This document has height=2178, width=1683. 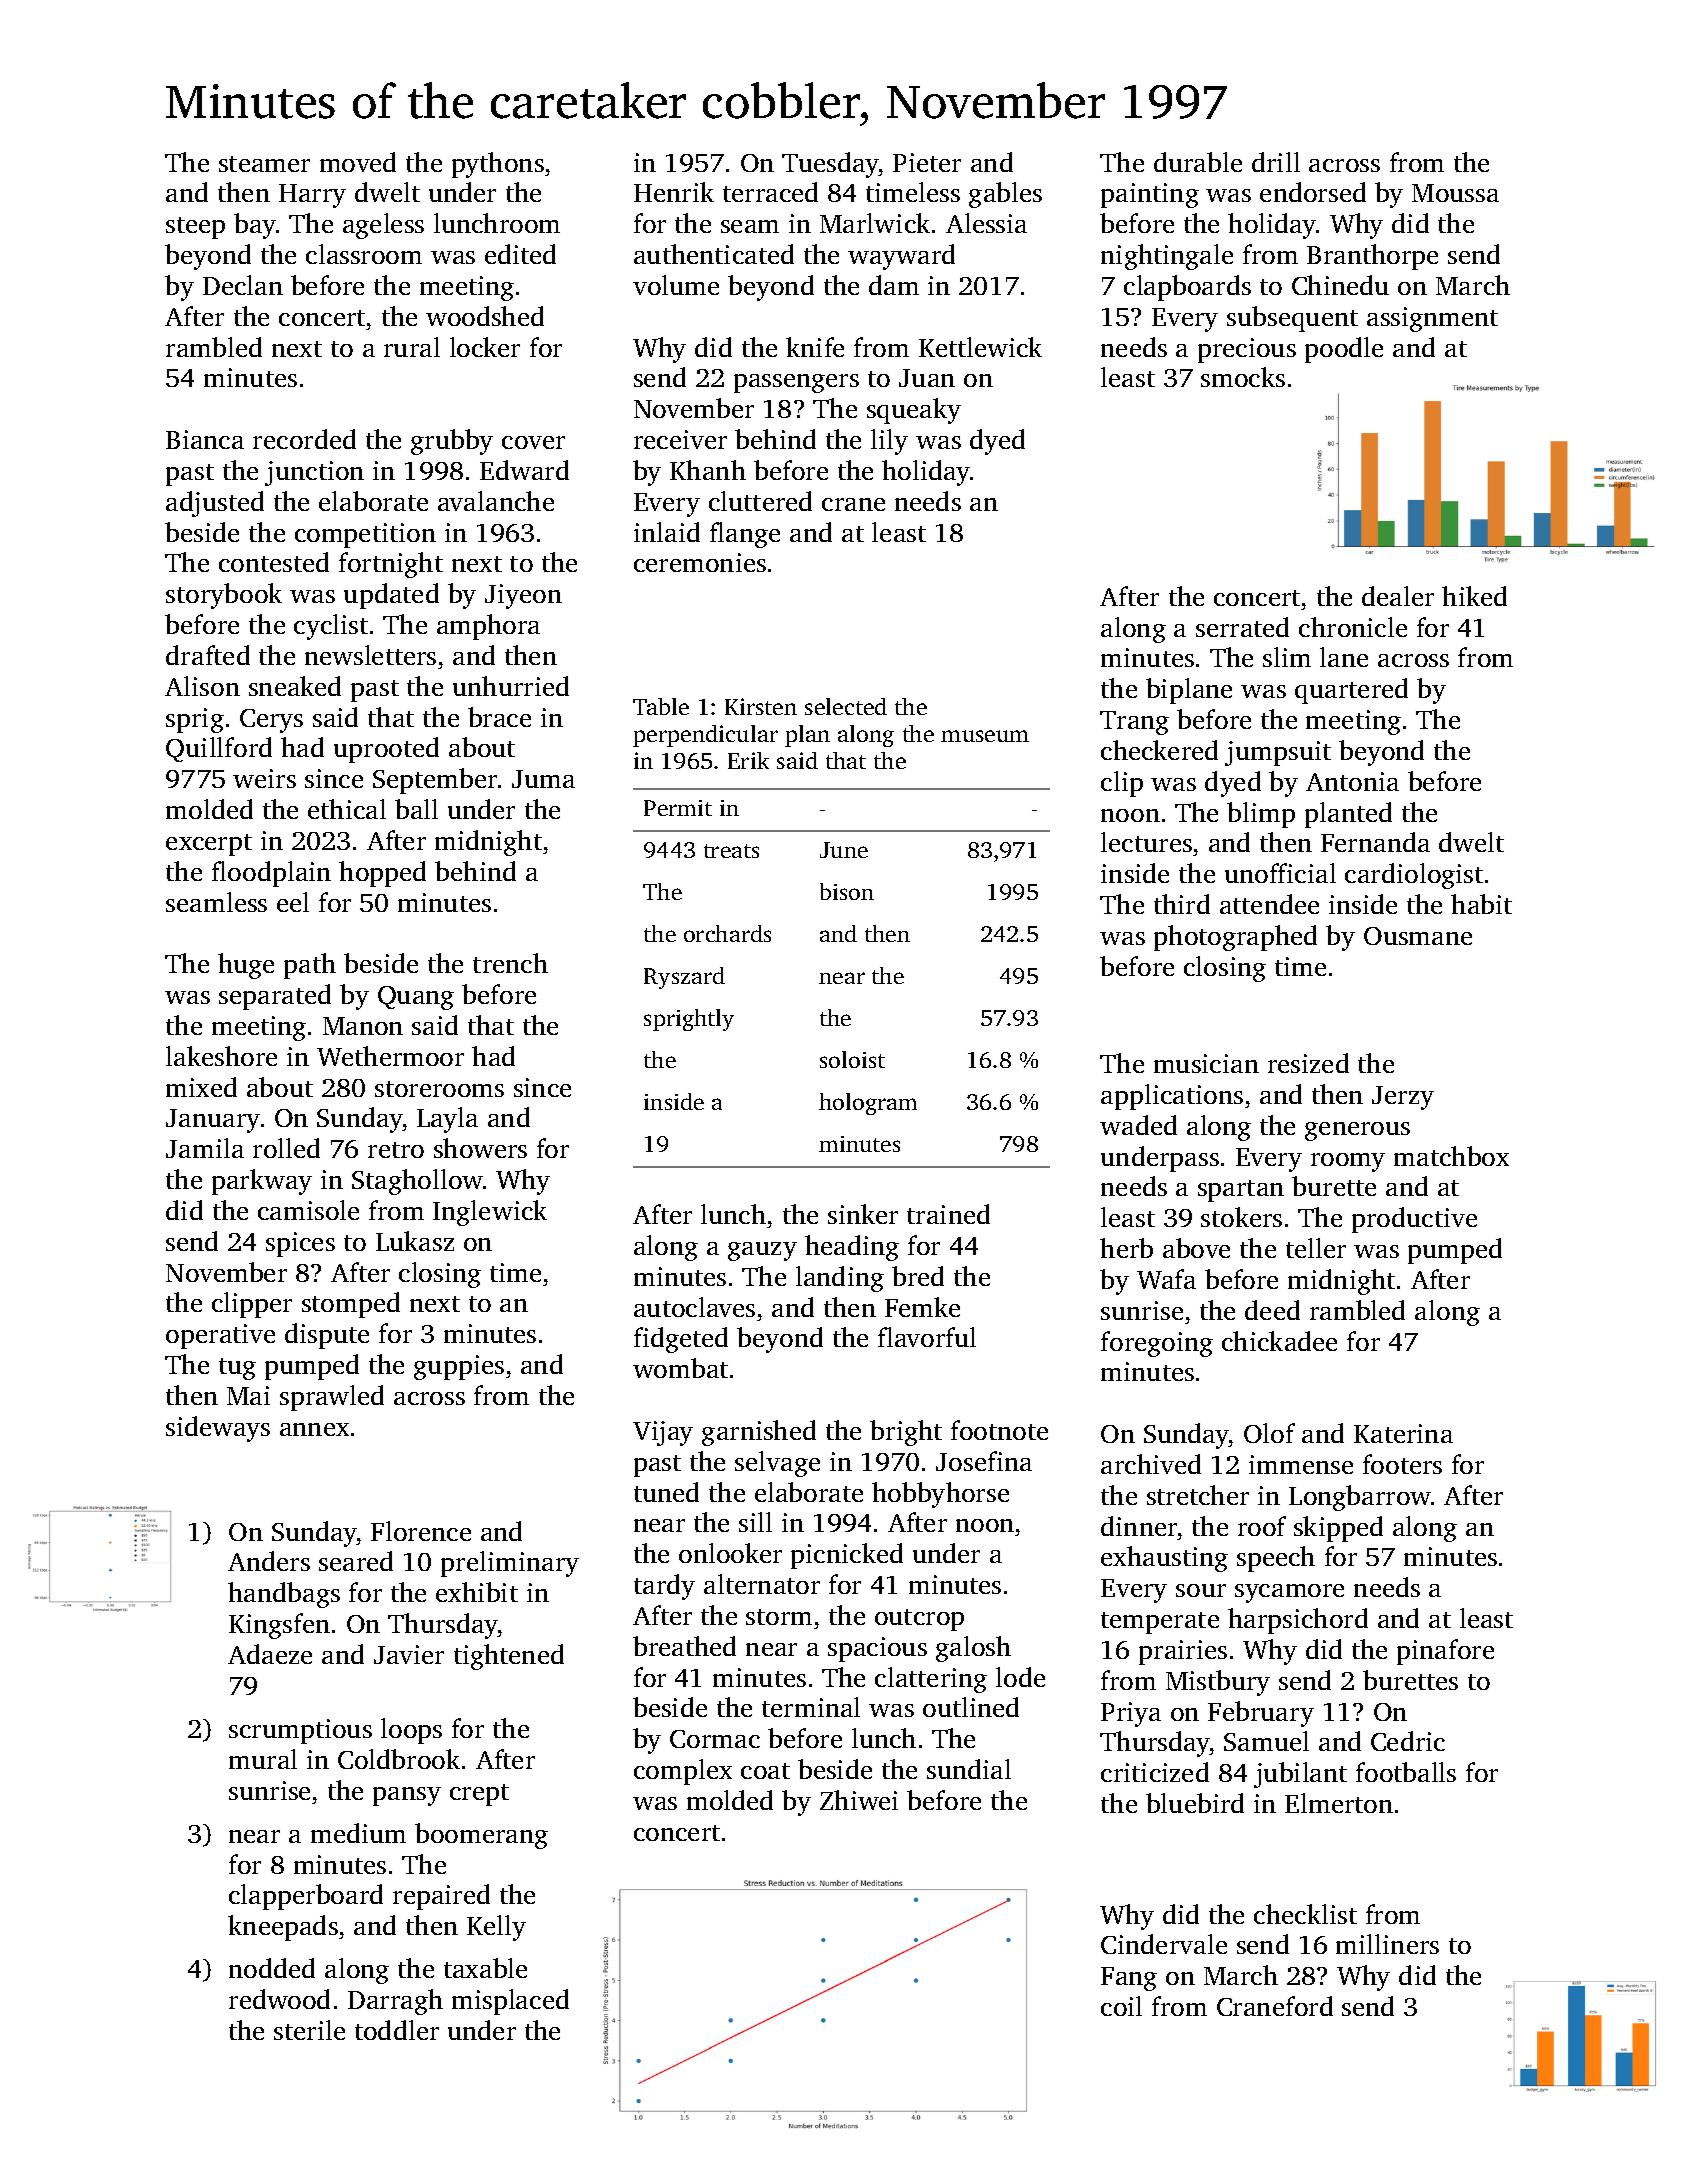 What do you see at coordinates (243, 285) in the document?
I see `Declan` at bounding box center [243, 285].
